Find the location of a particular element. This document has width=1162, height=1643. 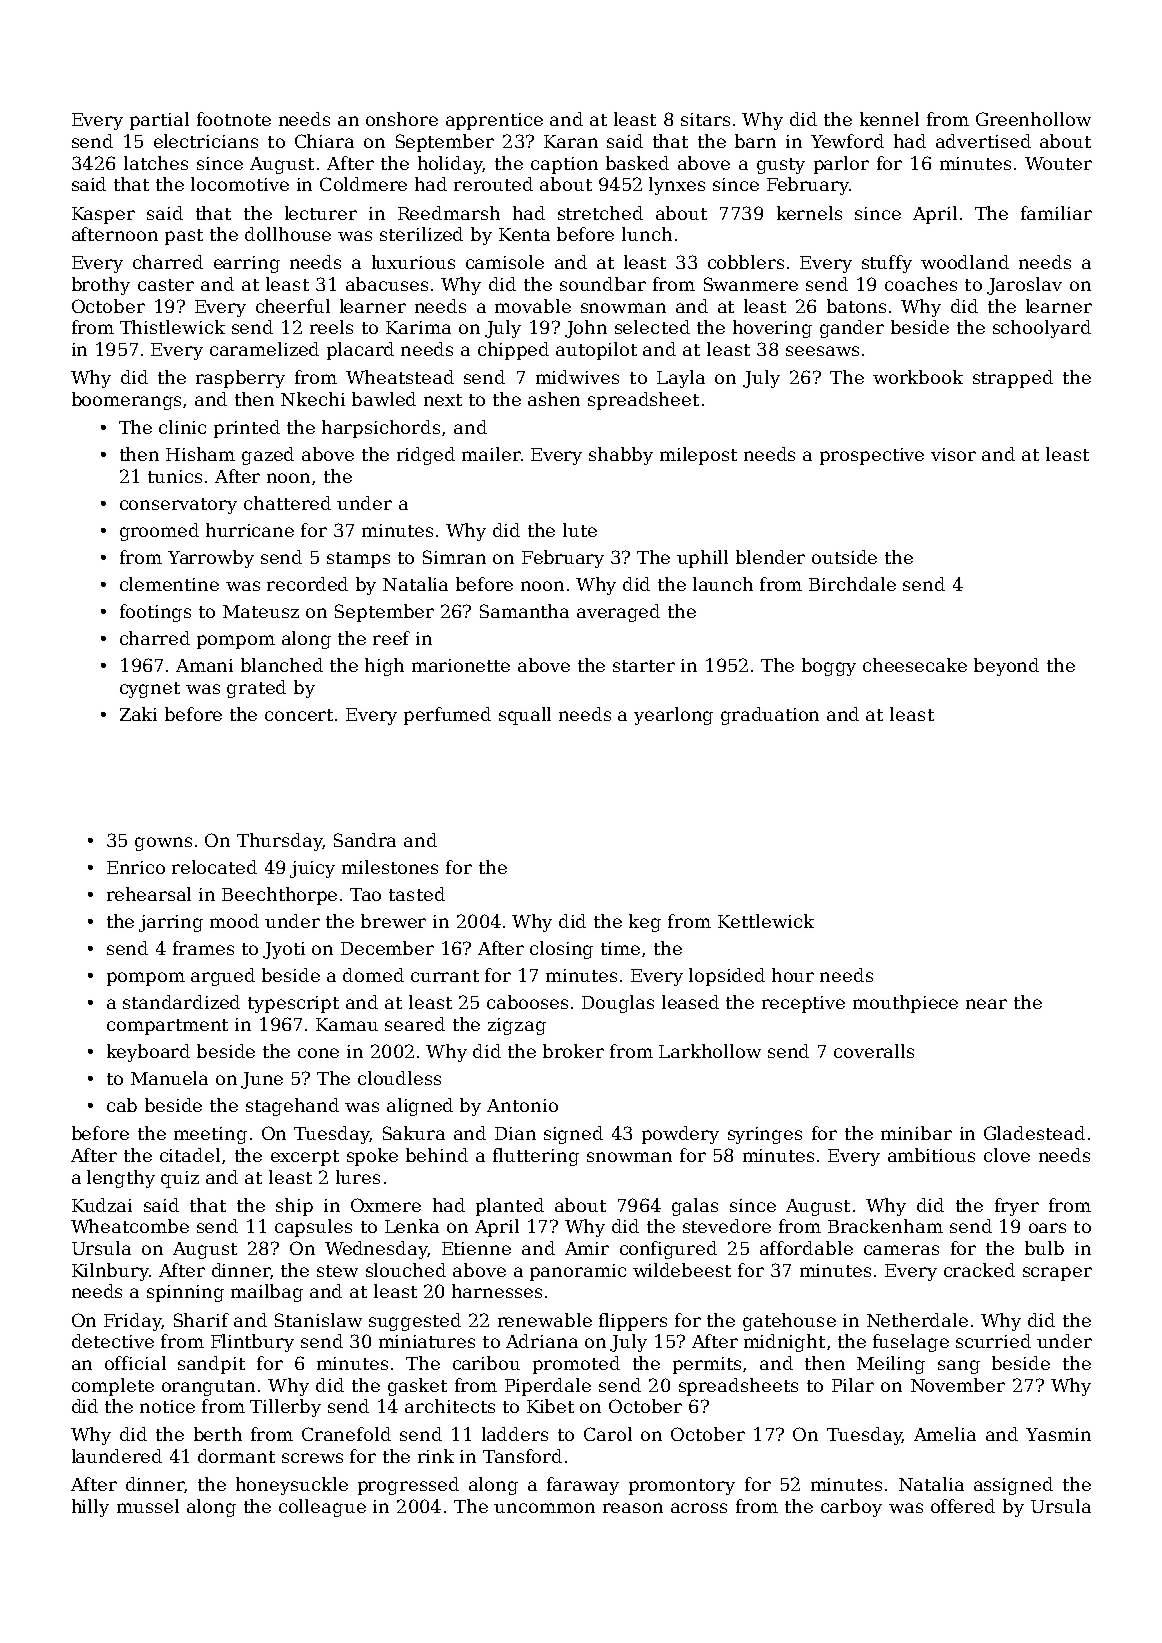

Piperdale is located at coordinates (548, 1387).
